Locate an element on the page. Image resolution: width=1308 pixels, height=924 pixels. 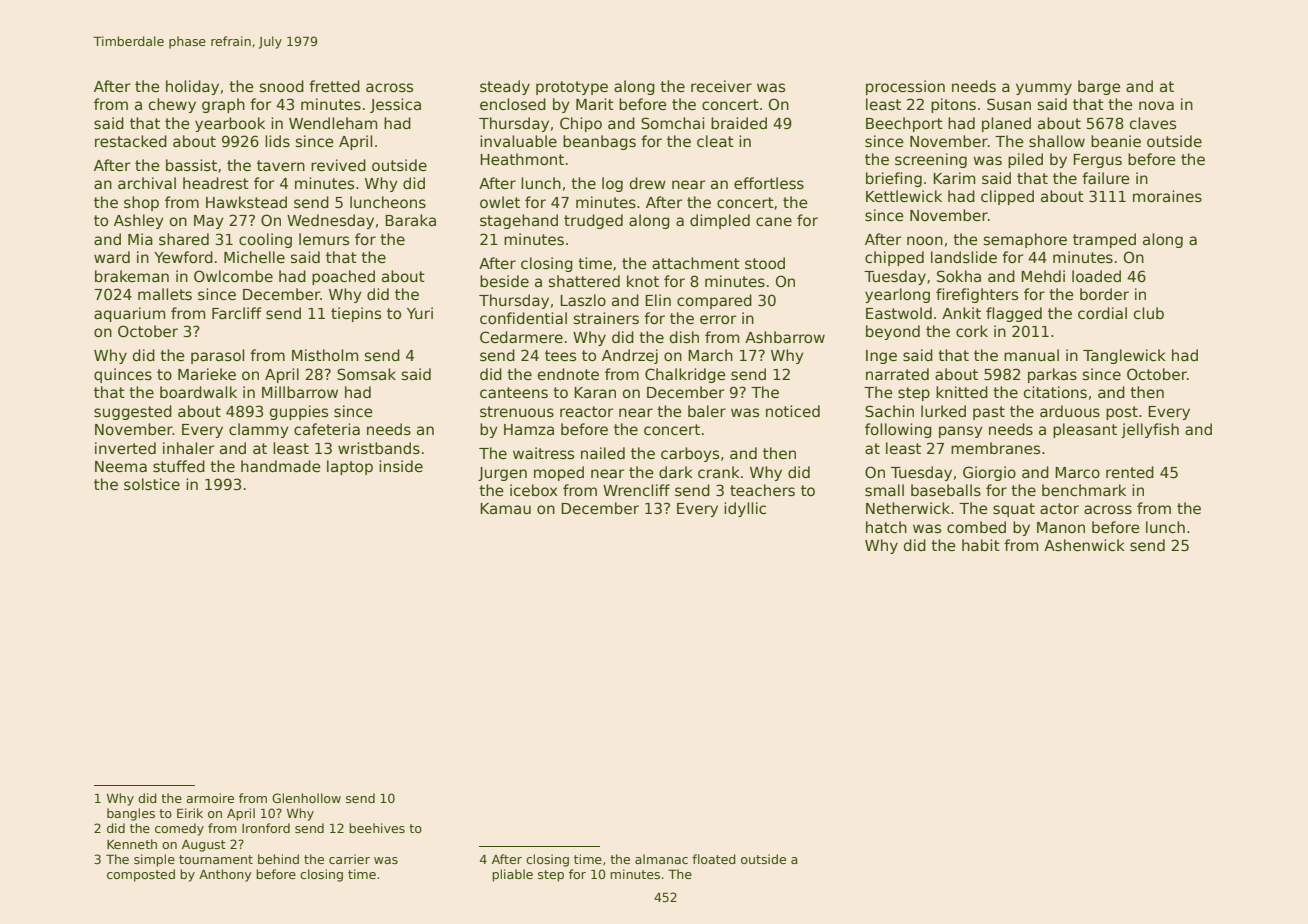
noon is located at coordinates (925, 240).
